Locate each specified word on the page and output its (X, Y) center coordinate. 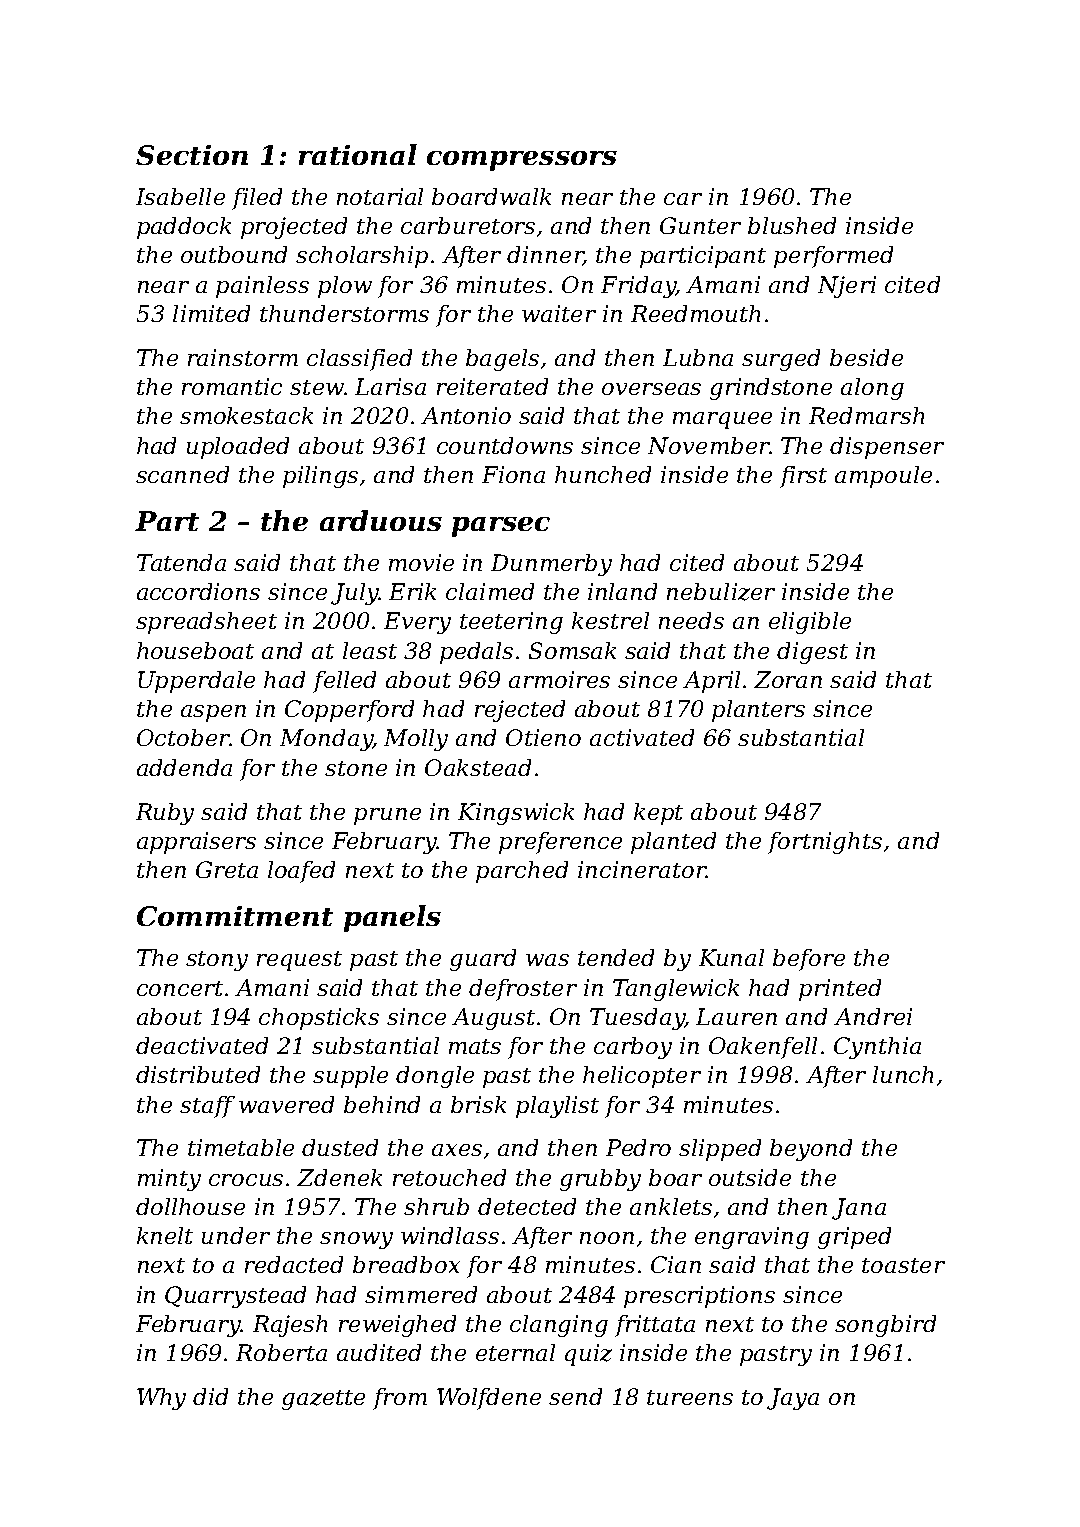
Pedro (638, 1147)
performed (833, 257)
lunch (903, 1074)
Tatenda (181, 562)
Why (161, 1399)
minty (169, 1180)
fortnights (825, 843)
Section (192, 155)
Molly (416, 740)
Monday (326, 740)
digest (812, 653)
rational (358, 154)
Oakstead (478, 767)
